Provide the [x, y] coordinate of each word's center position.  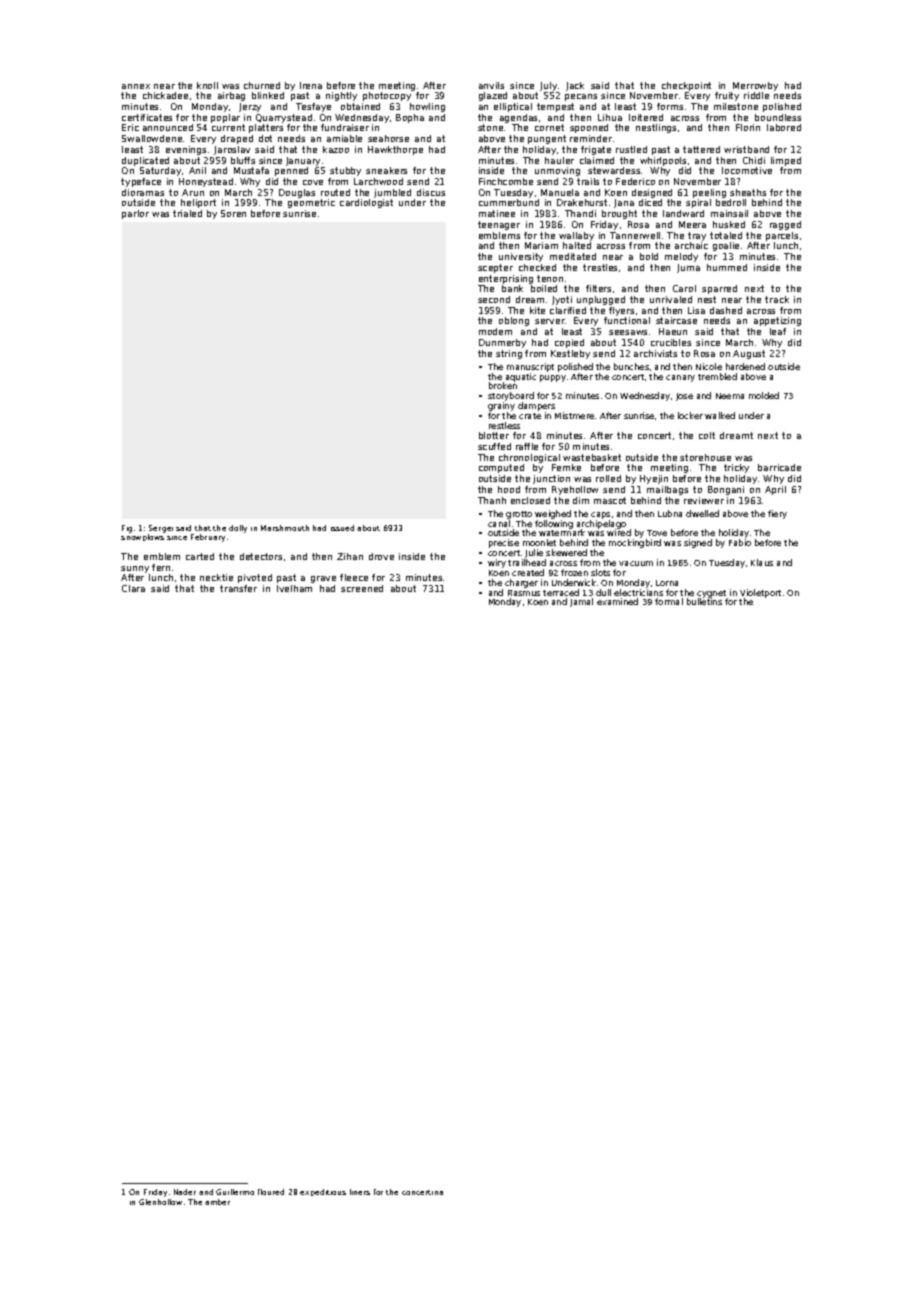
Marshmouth [285, 528]
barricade [779, 467]
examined [617, 601]
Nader [185, 1192]
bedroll [731, 202]
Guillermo [235, 1192]
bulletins [704, 602]
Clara [133, 588]
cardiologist [366, 203]
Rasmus [524, 593]
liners [360, 1192]
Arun [193, 192]
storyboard [511, 396]
